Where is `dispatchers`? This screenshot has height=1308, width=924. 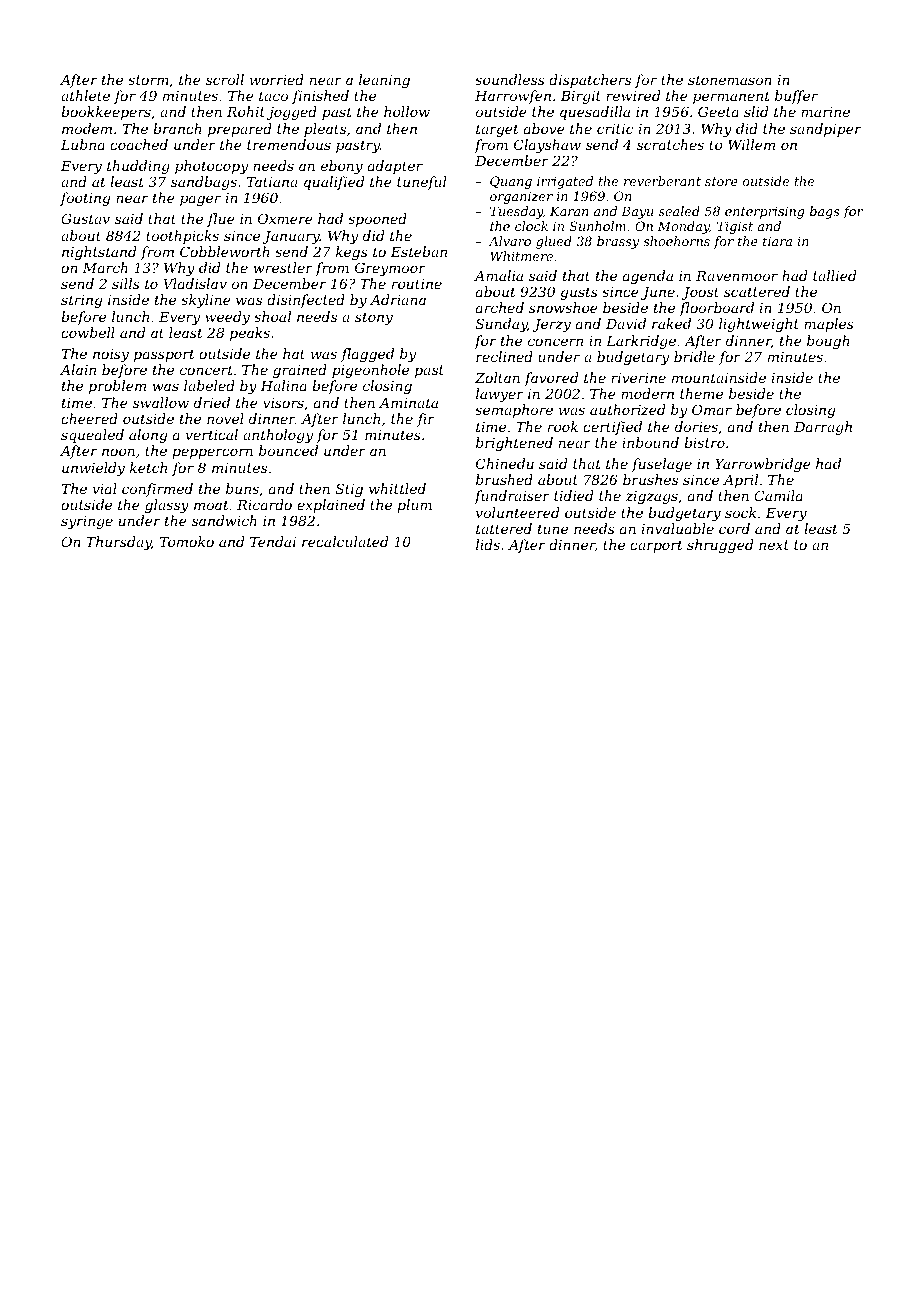 dispatchers is located at coordinates (590, 81).
